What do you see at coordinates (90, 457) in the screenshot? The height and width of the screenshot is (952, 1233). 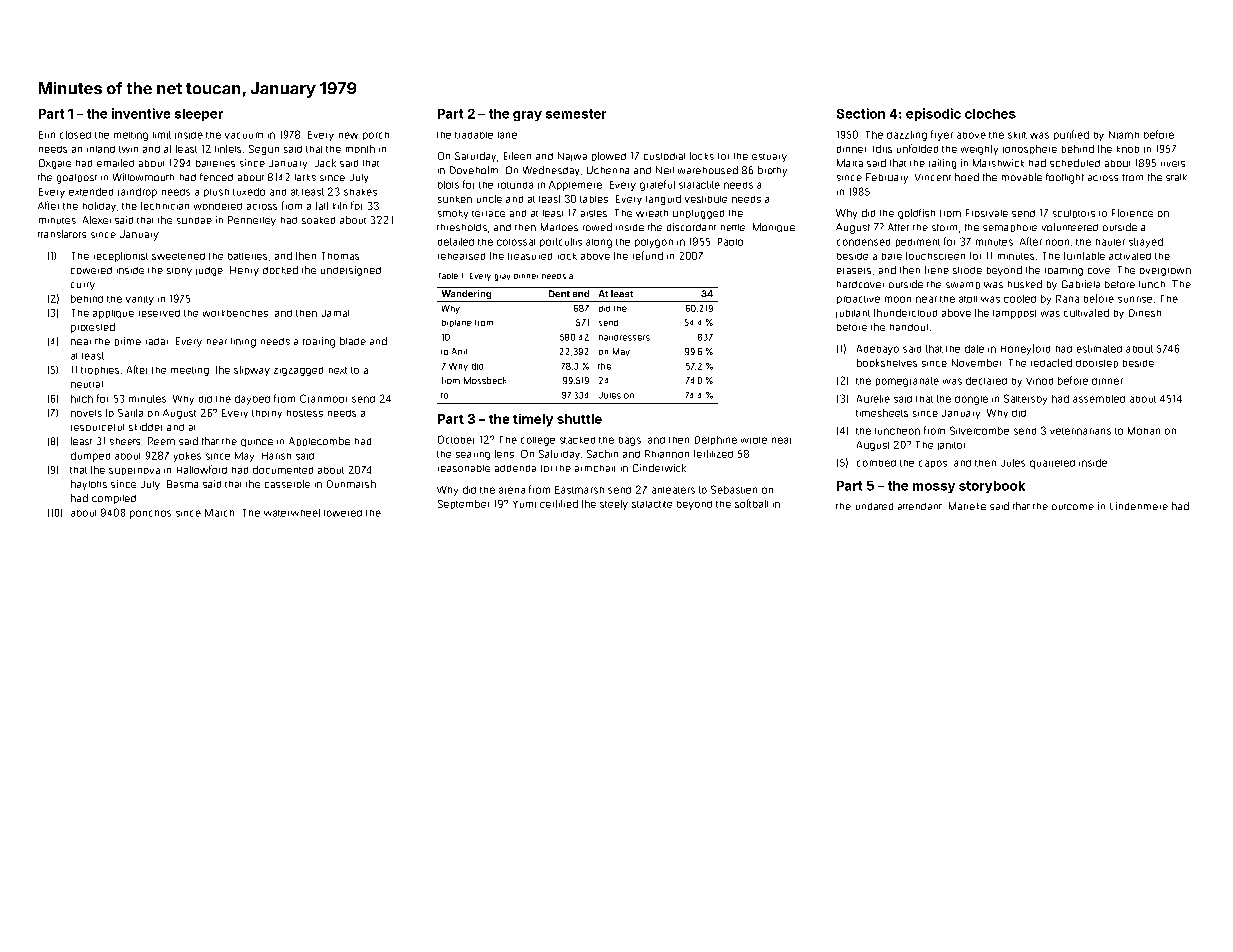 I see `dumped` at bounding box center [90, 457].
